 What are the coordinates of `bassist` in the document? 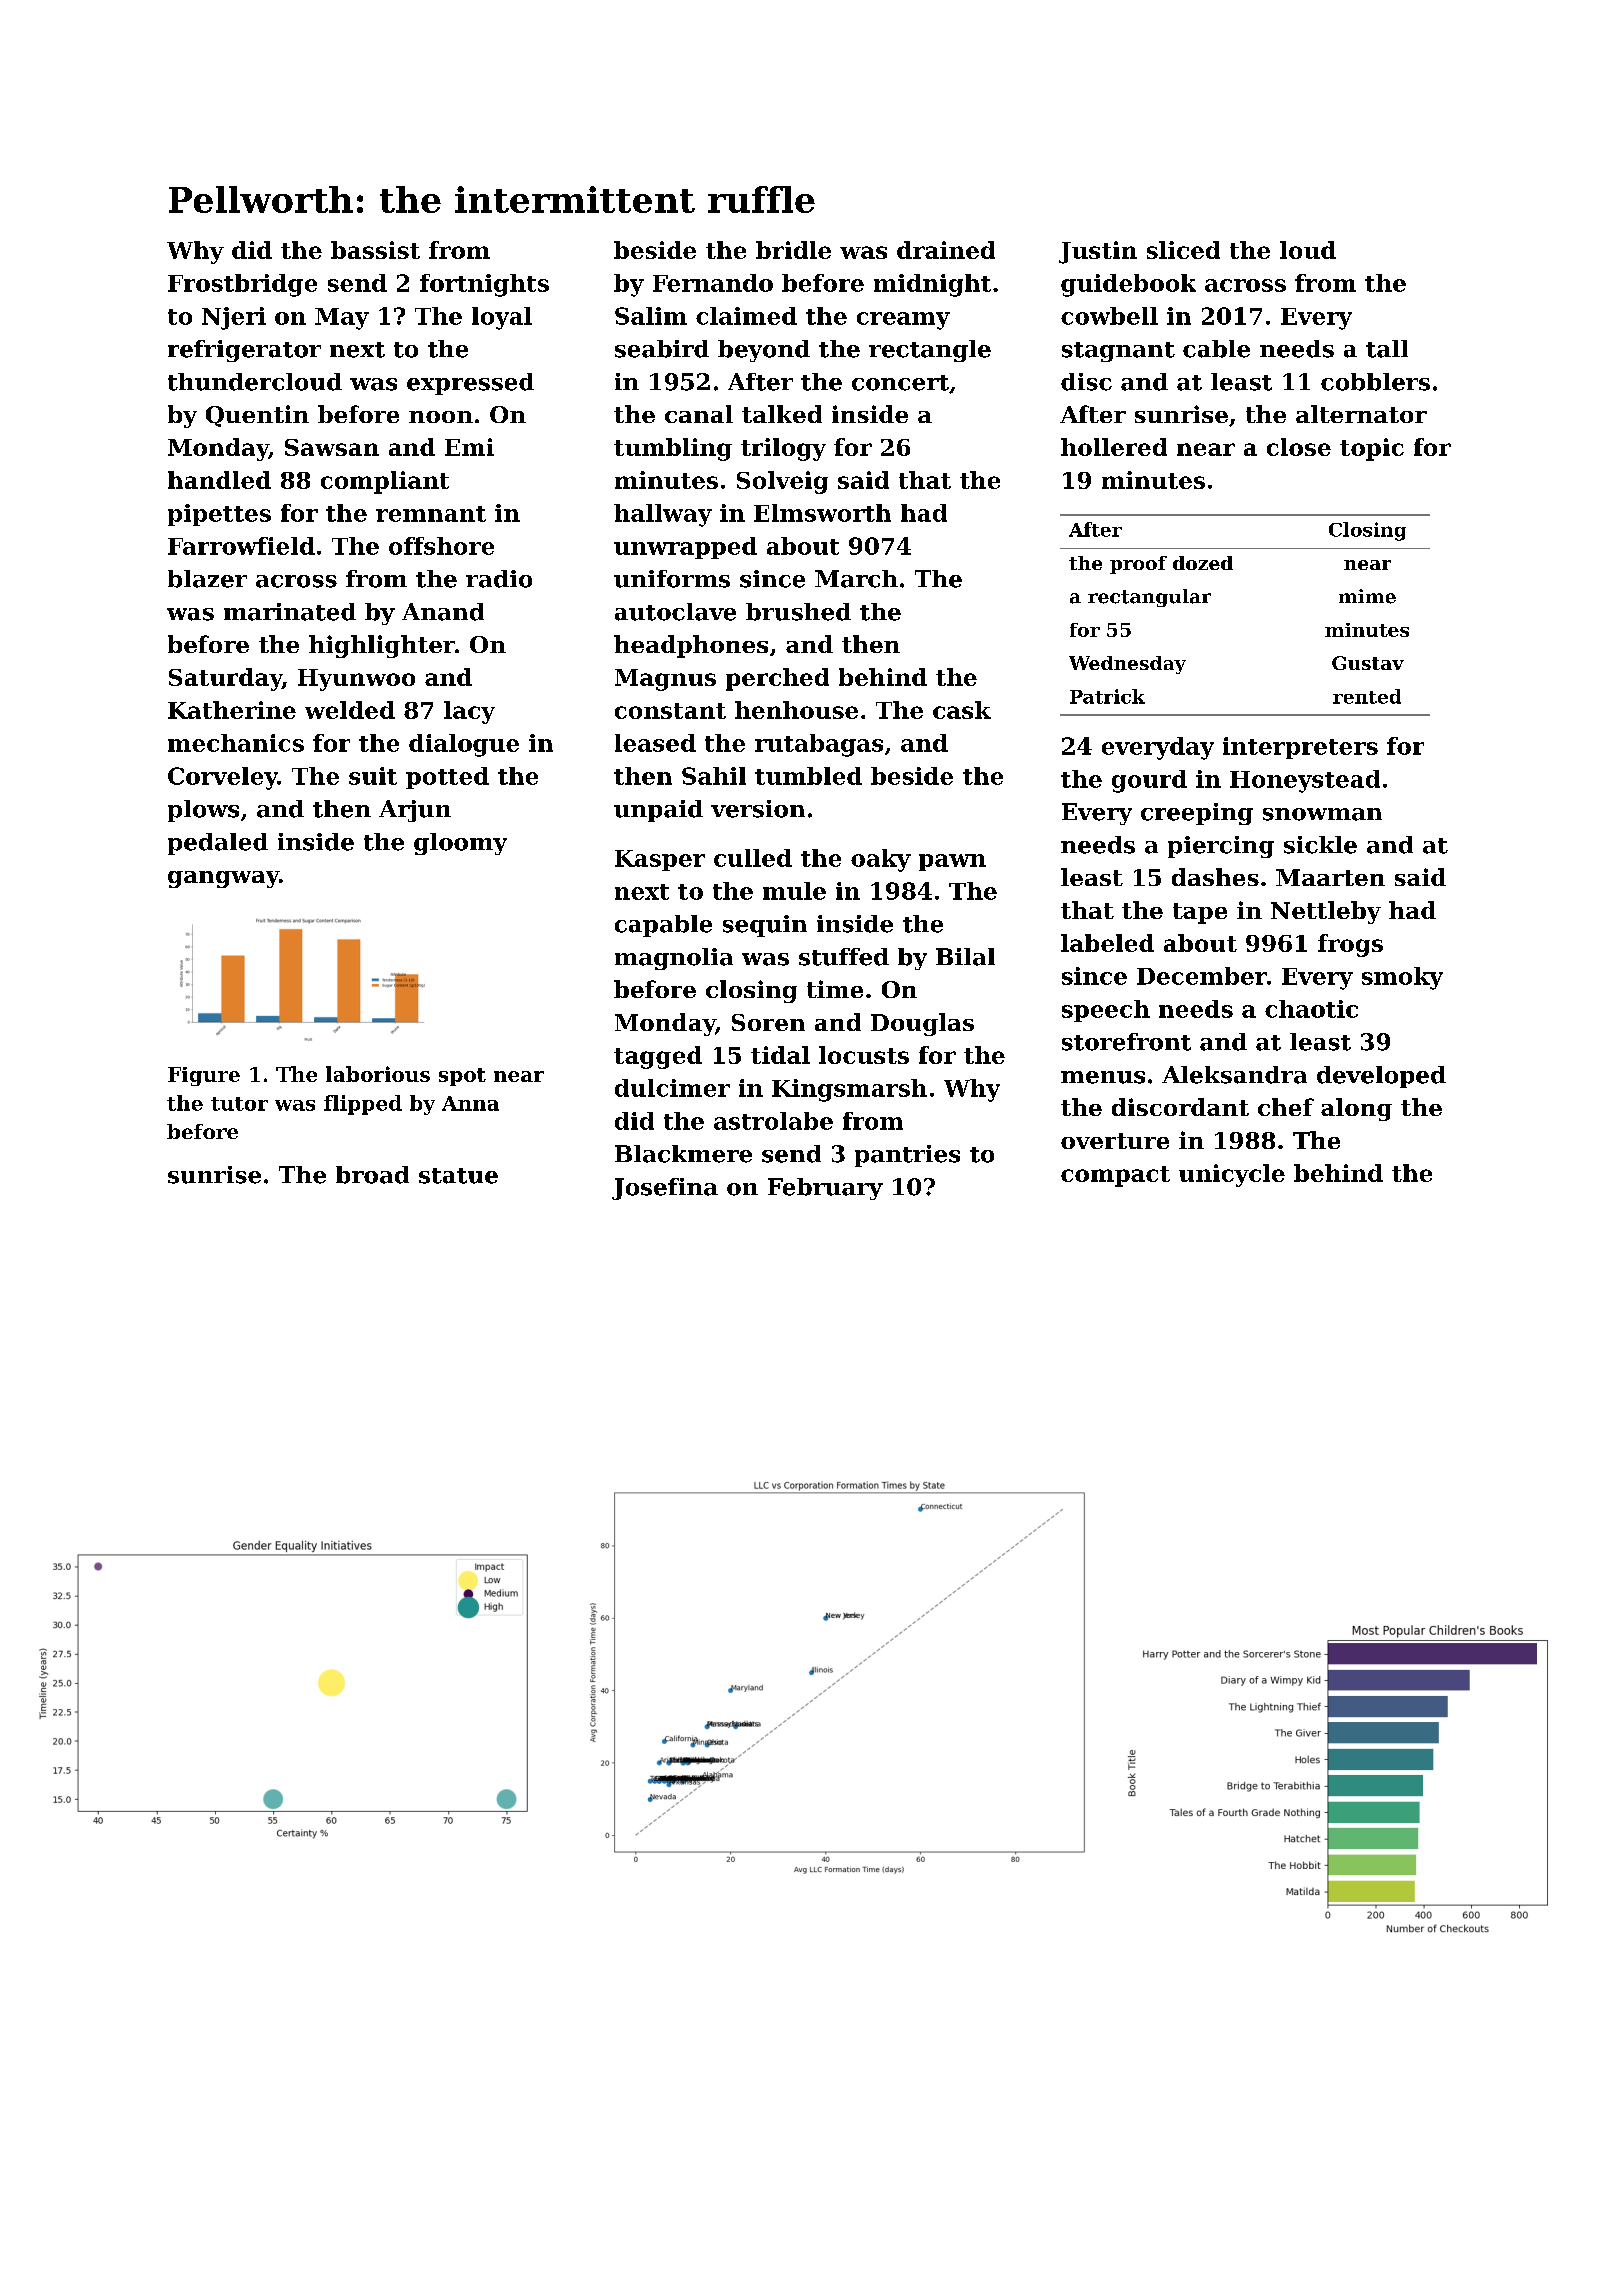 It's located at (375, 250).
